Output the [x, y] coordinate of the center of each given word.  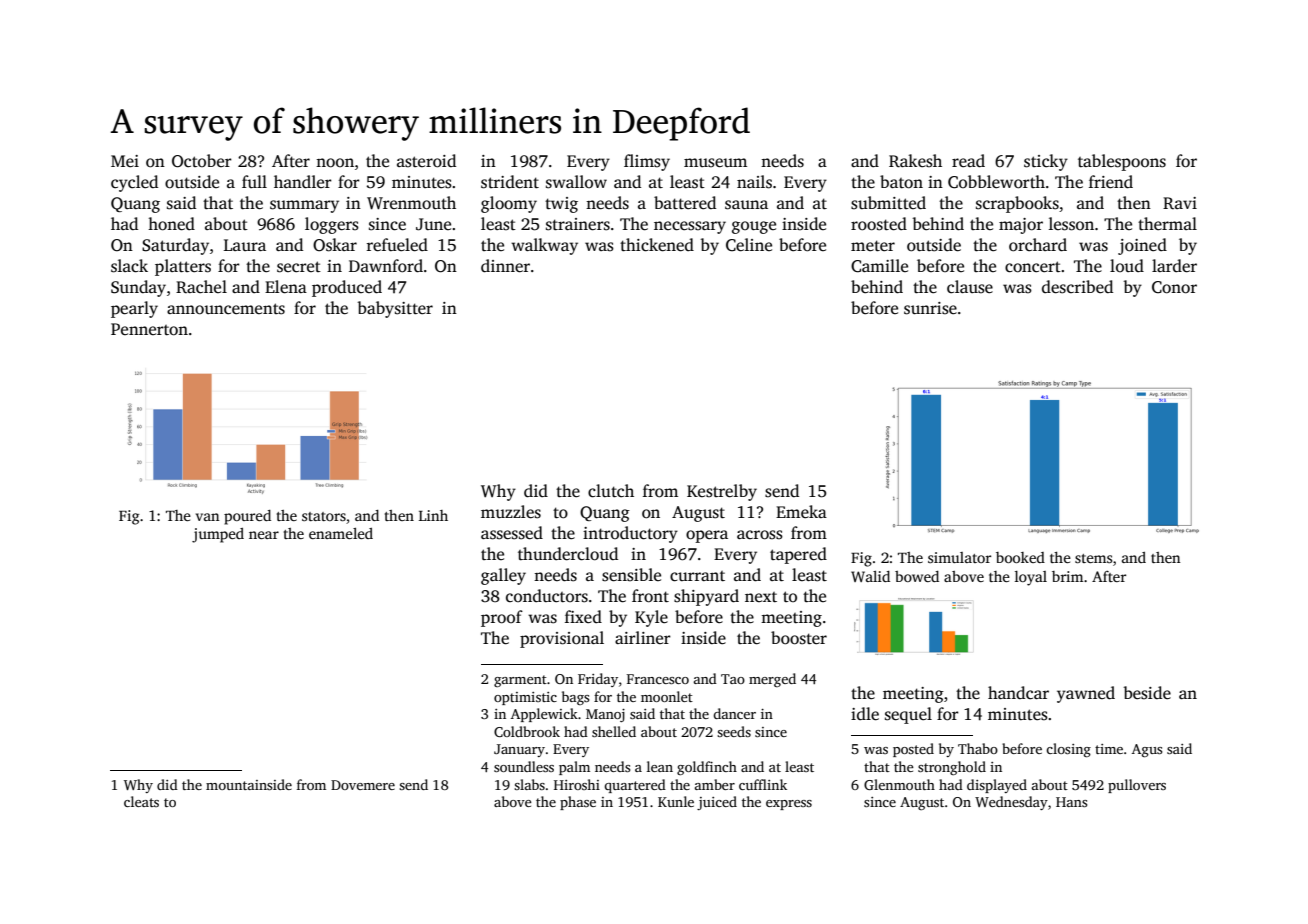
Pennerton [149, 329]
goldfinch [707, 768]
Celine [749, 245]
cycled [134, 183]
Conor [1174, 287]
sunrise [930, 308]
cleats [141, 801]
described [1077, 287]
